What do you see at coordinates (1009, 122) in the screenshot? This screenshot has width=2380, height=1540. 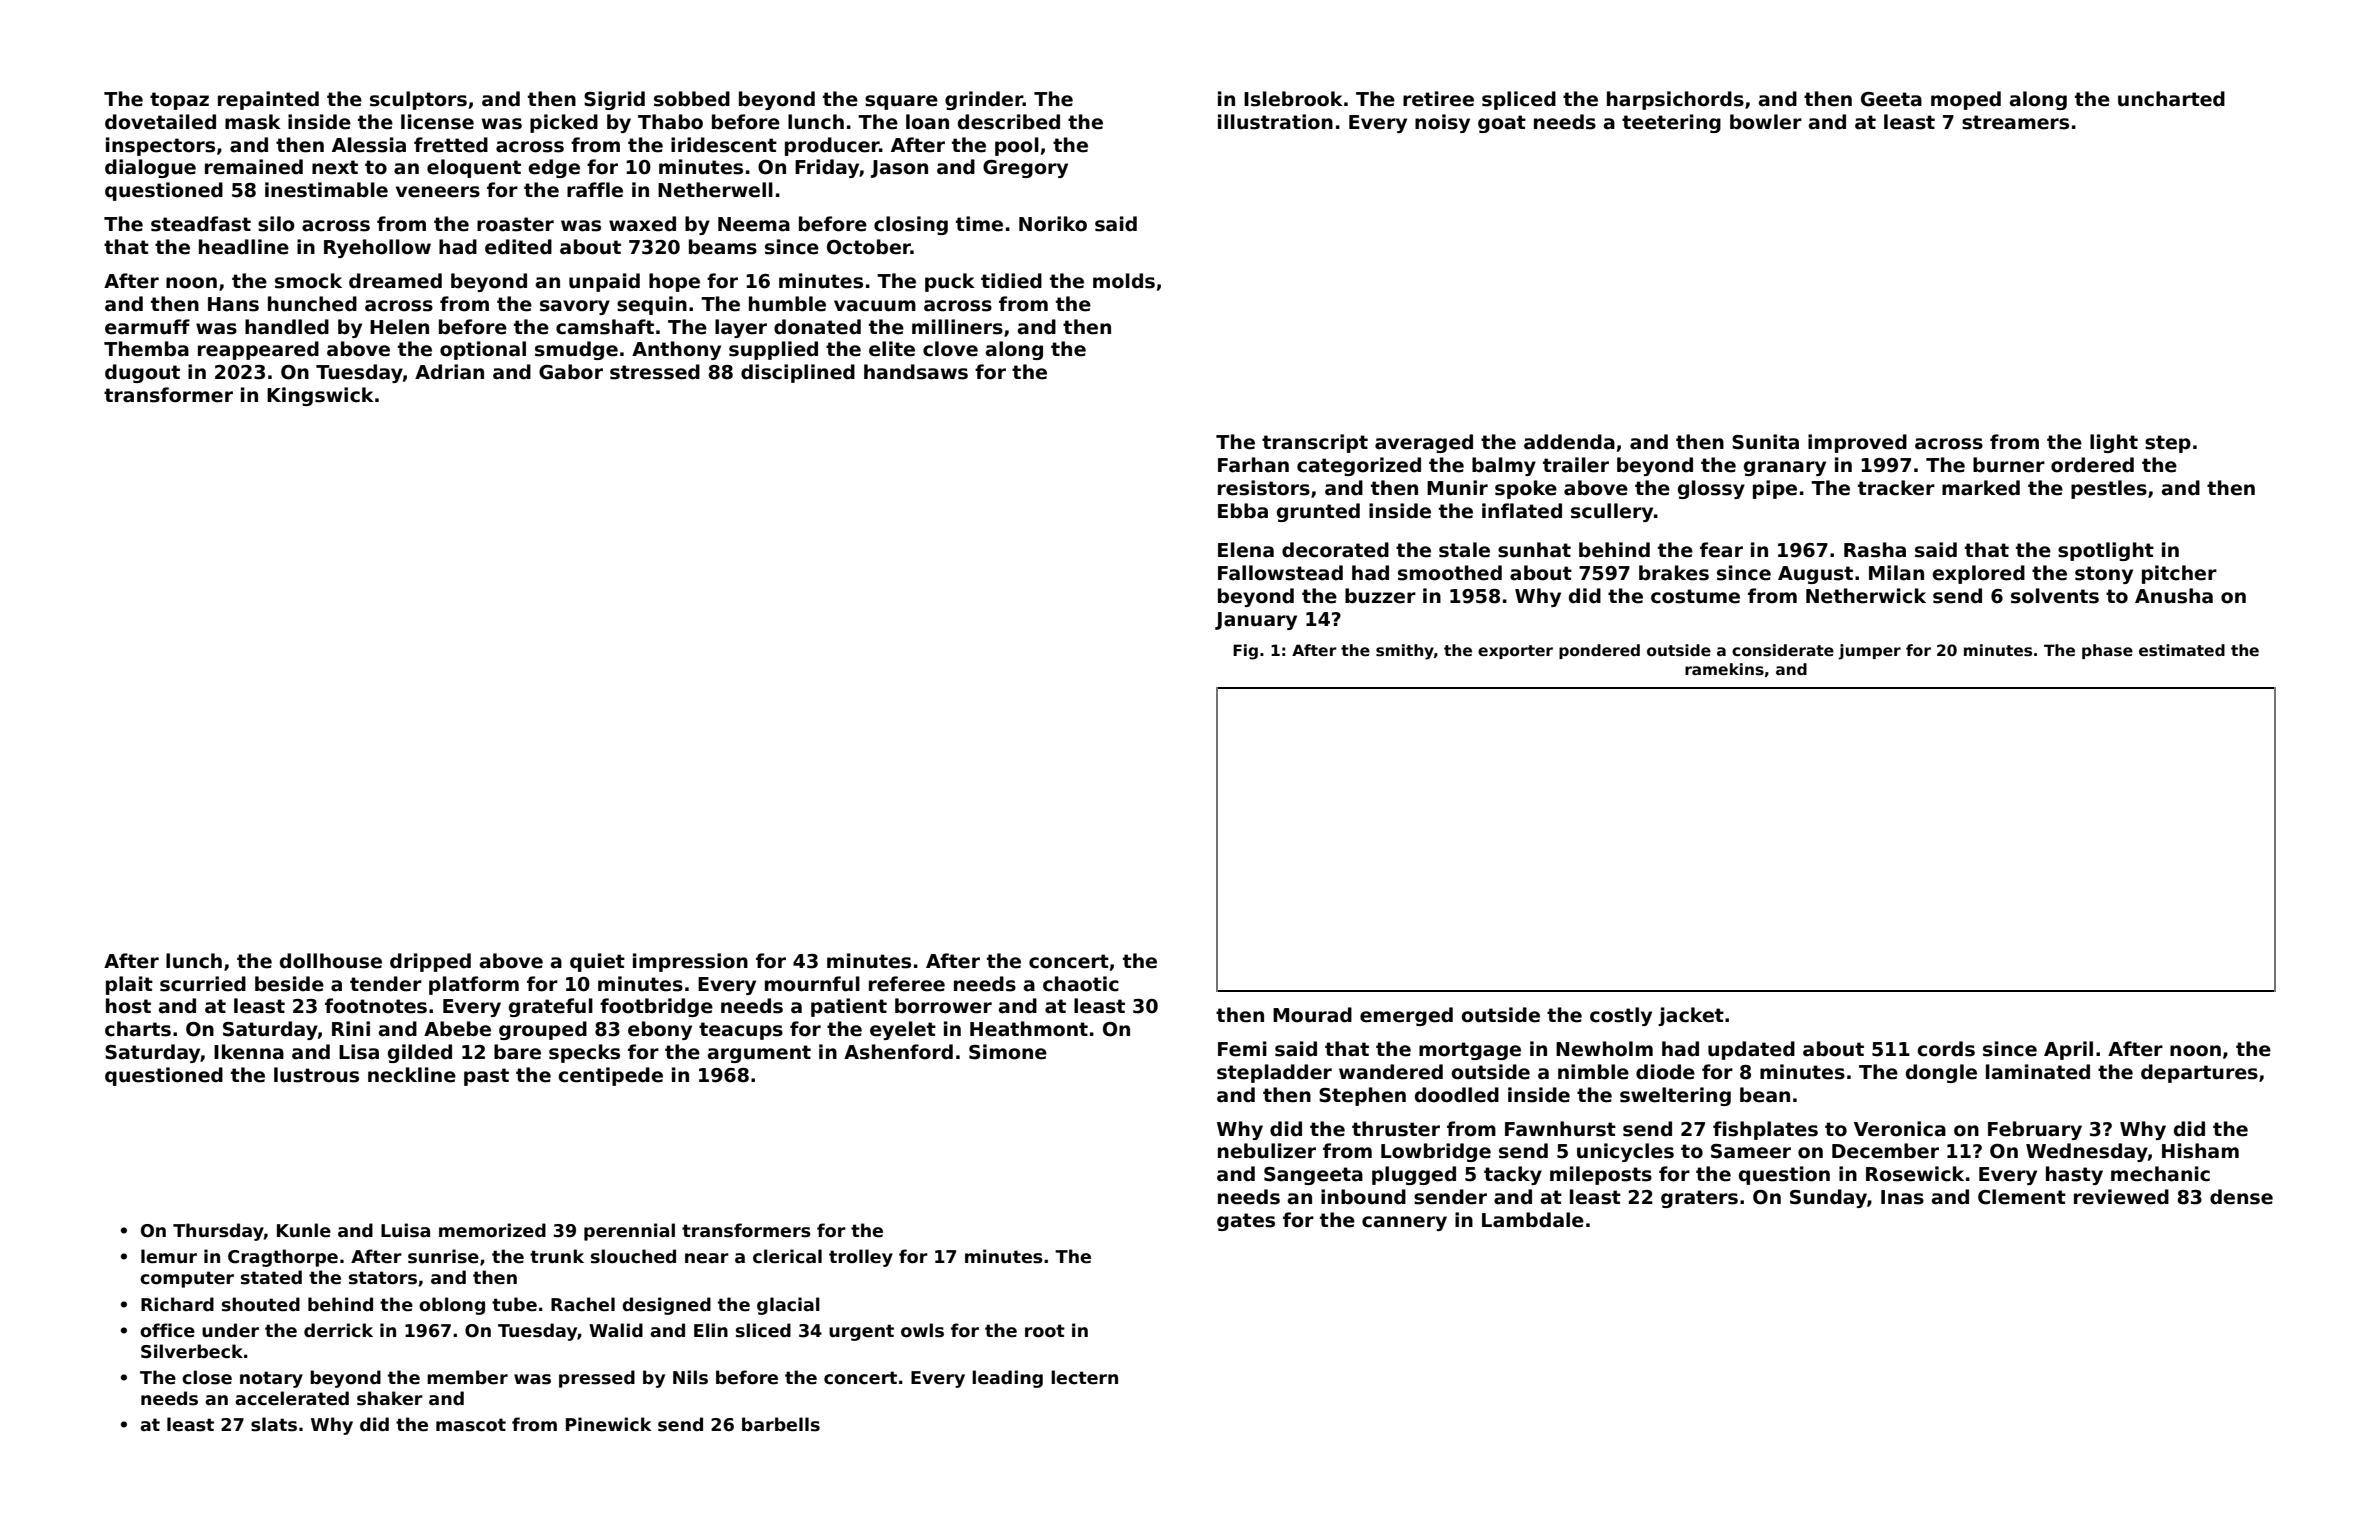 I see `described` at bounding box center [1009, 122].
